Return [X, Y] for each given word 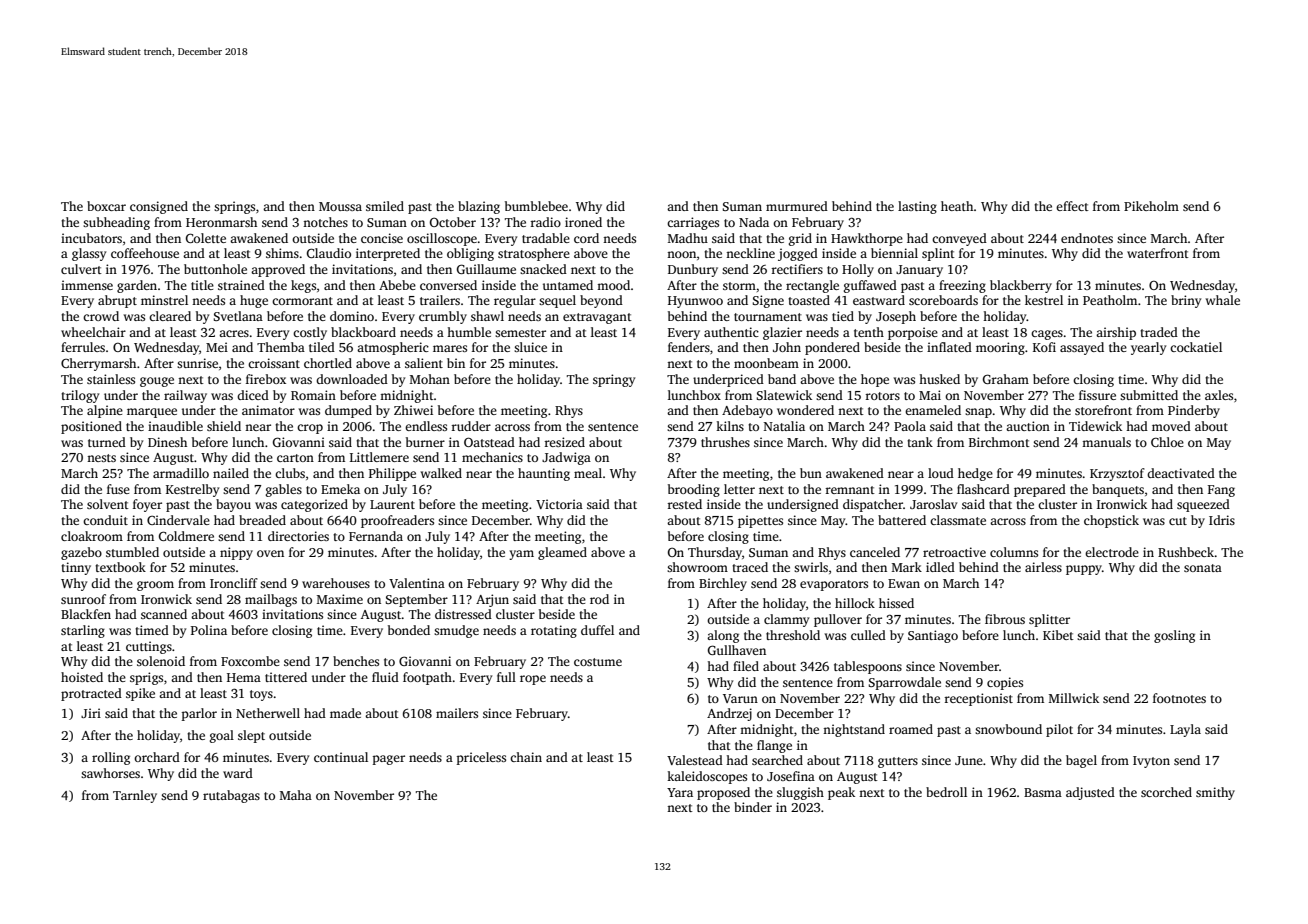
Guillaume [486, 269]
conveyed [959, 239]
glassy [89, 254]
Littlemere [379, 457]
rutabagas [231, 796]
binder [753, 807]
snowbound [1008, 729]
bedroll [946, 792]
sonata [1203, 568]
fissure [1097, 395]
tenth [869, 332]
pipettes [760, 521]
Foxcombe [250, 661]
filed [746, 666]
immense [87, 285]
